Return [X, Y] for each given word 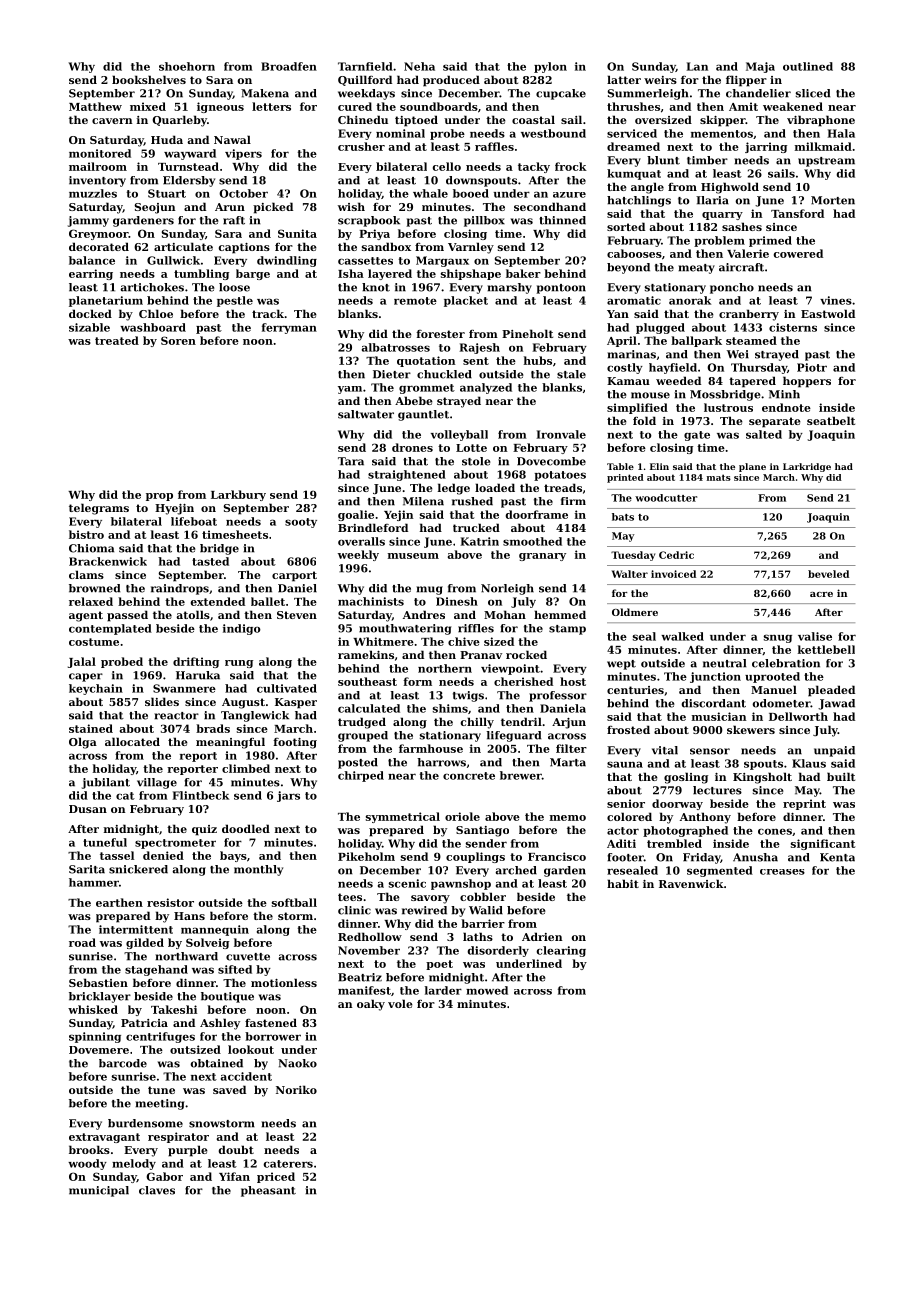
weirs [660, 80]
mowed [487, 990]
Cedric [676, 555]
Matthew [95, 106]
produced [451, 81]
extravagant [104, 1138]
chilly [477, 723]
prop [159, 497]
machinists [371, 601]
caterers [288, 1164]
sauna [625, 764]
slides [162, 701]
